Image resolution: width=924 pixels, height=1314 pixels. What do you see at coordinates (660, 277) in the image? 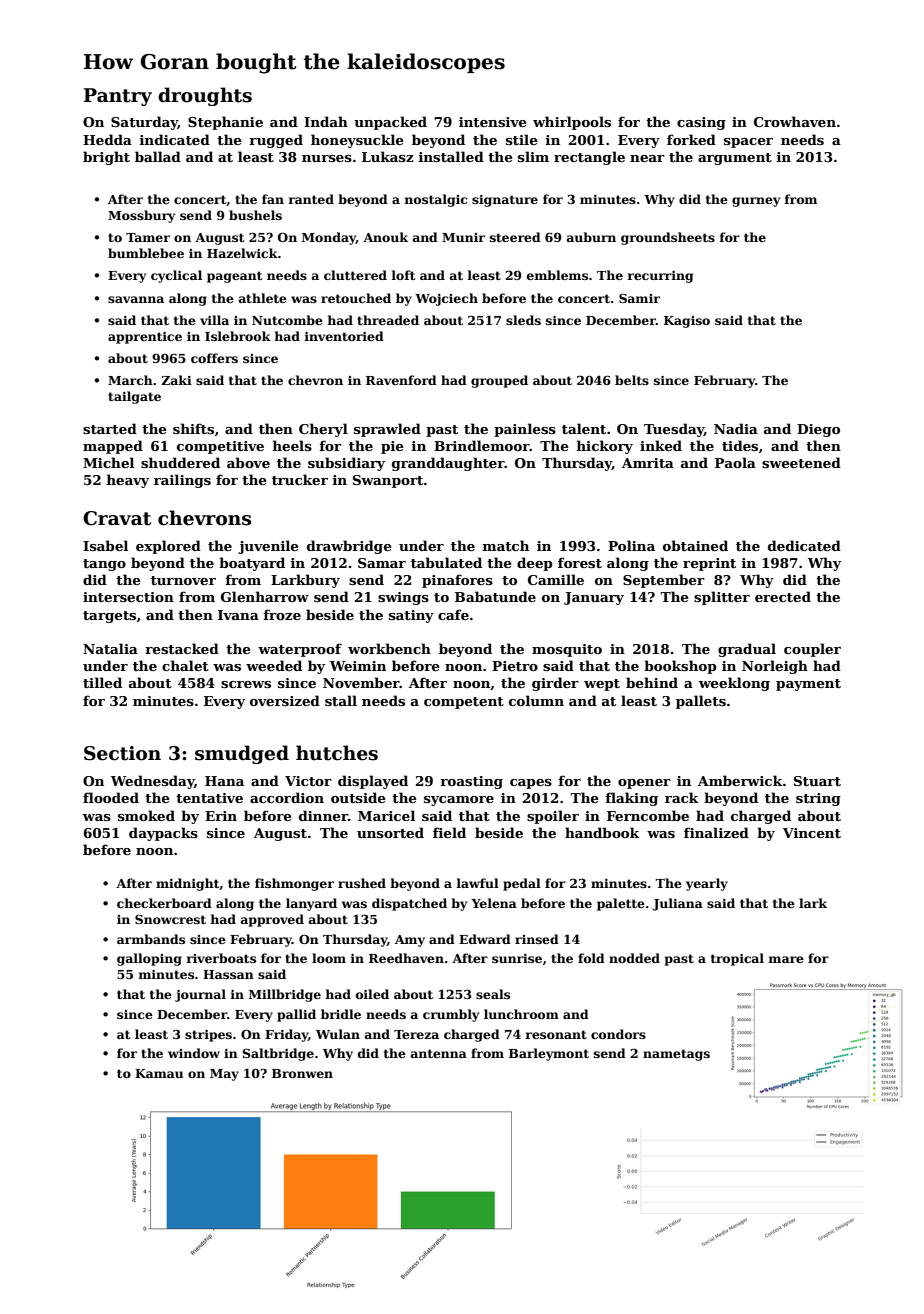
I see `recurring` at bounding box center [660, 277].
